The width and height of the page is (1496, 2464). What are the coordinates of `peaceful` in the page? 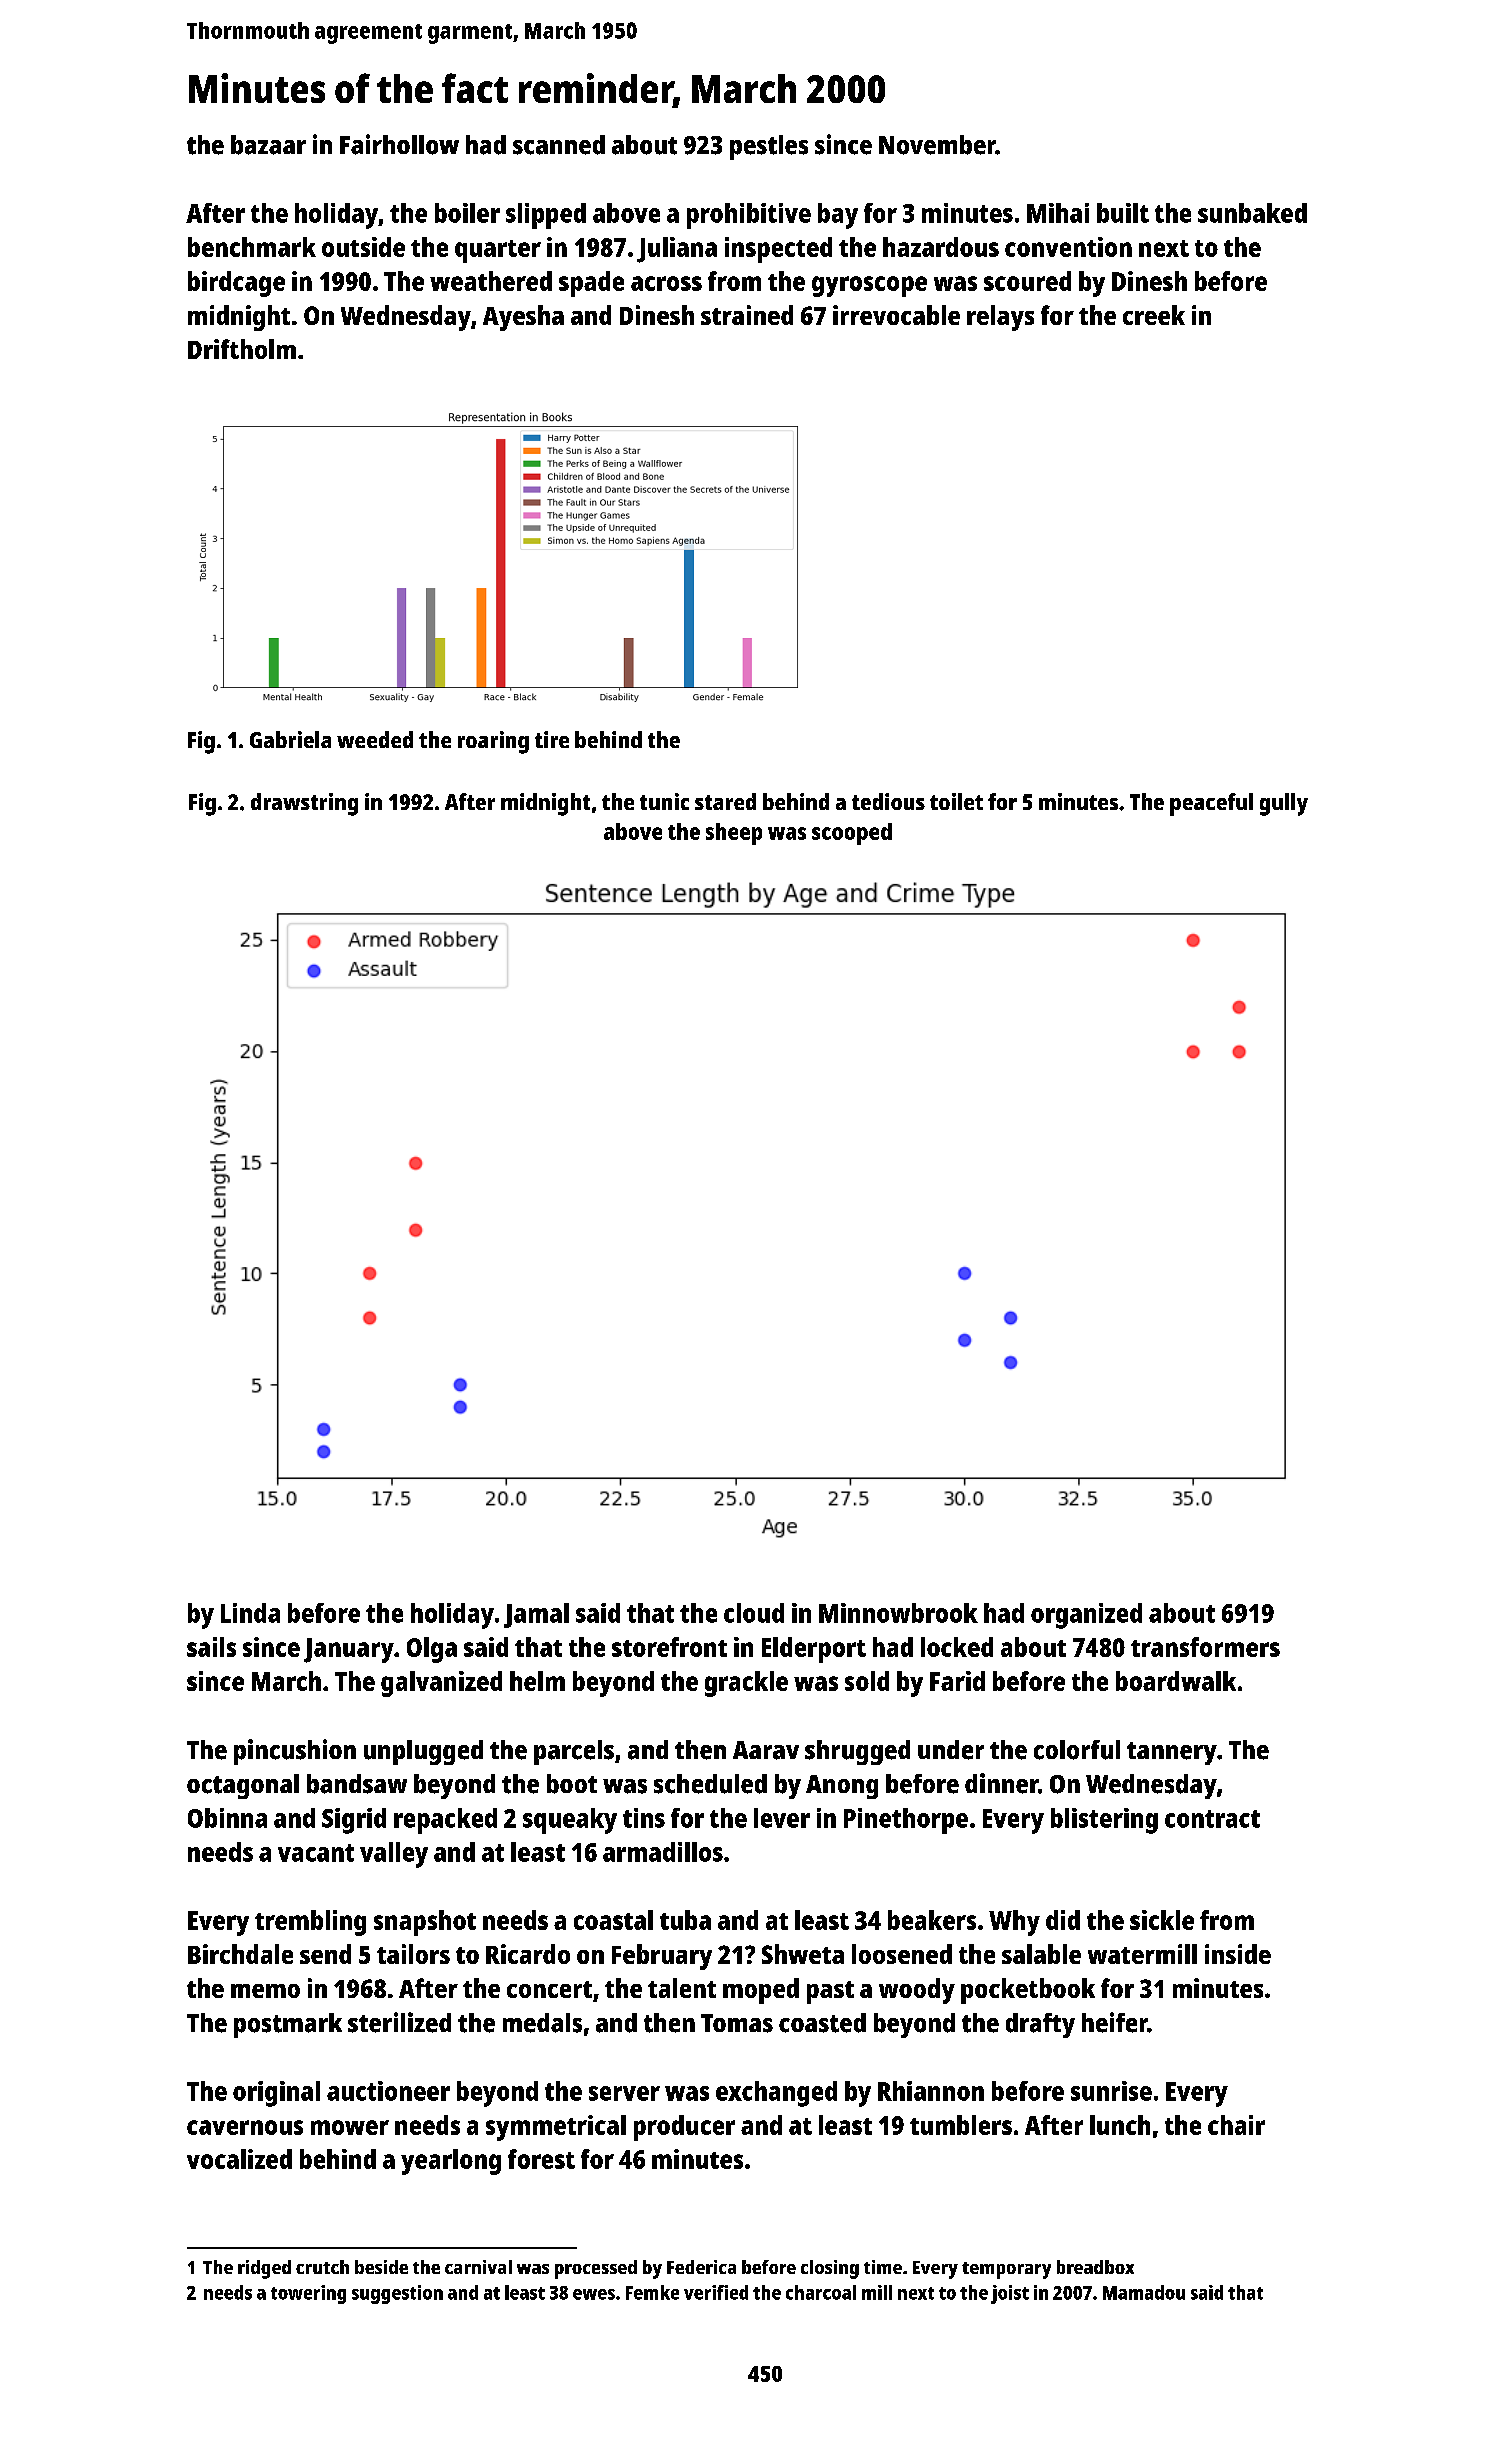 It's located at (1211, 804).
